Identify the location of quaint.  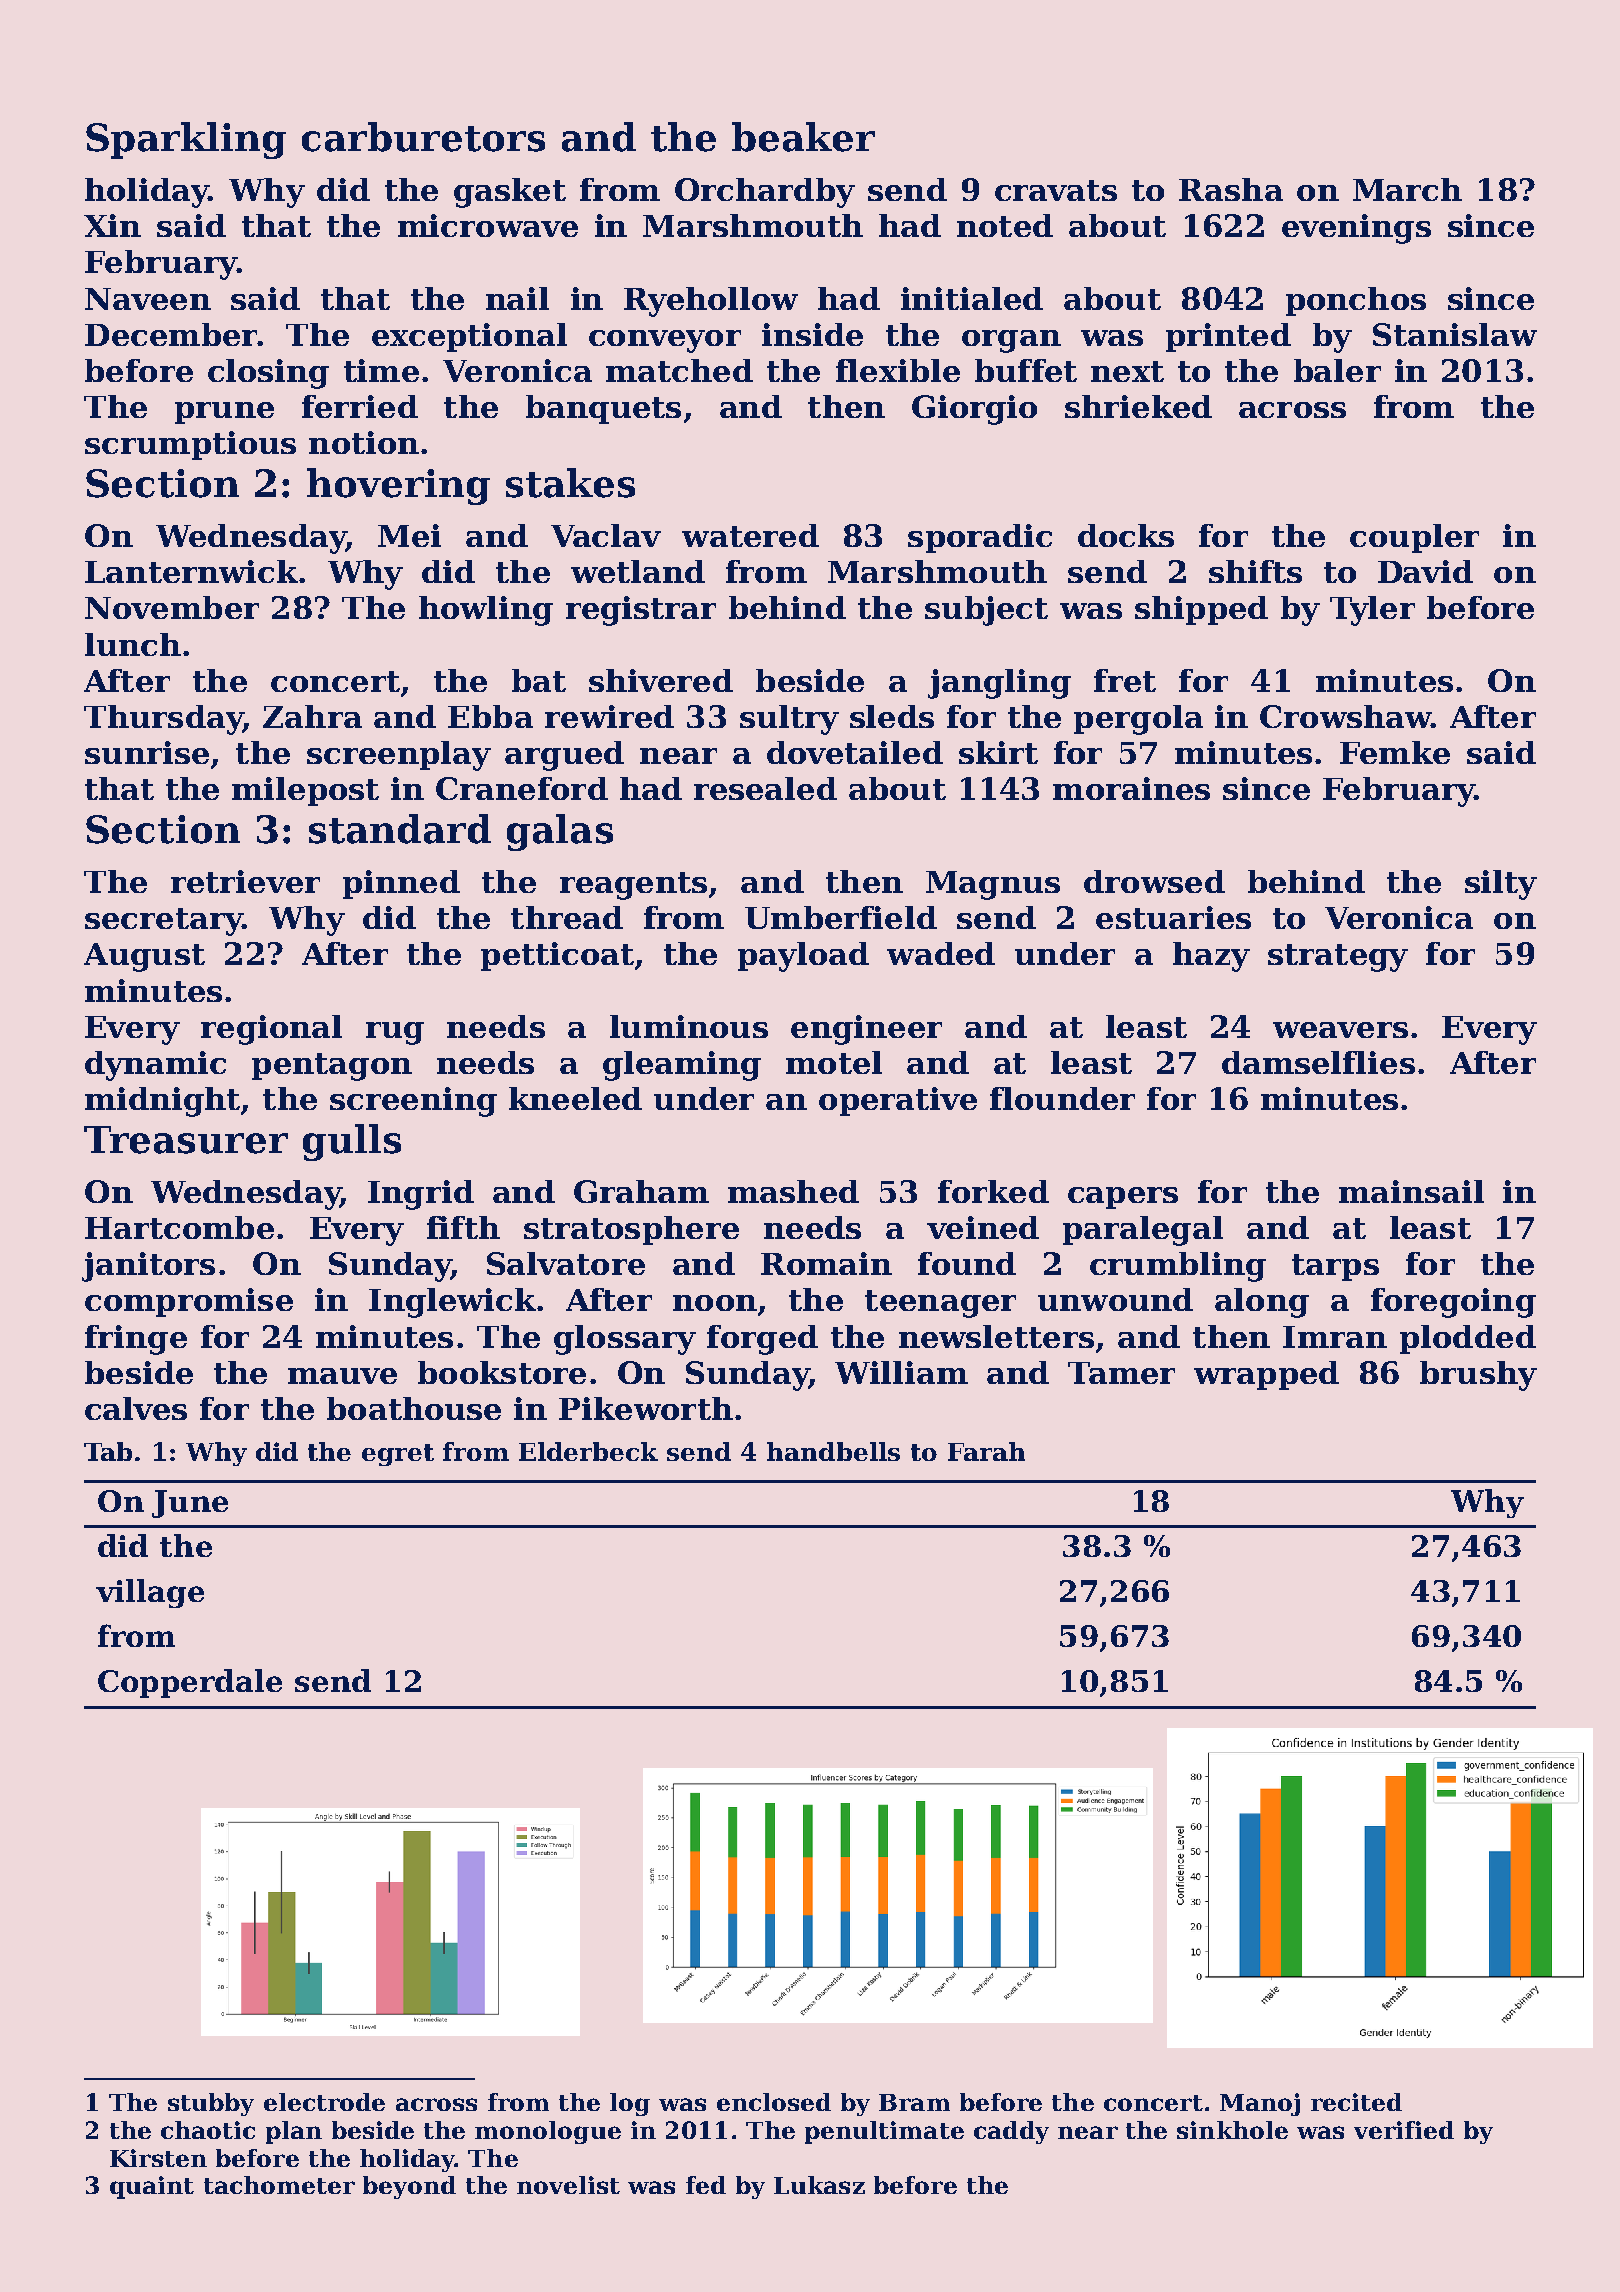
(152, 2187).
